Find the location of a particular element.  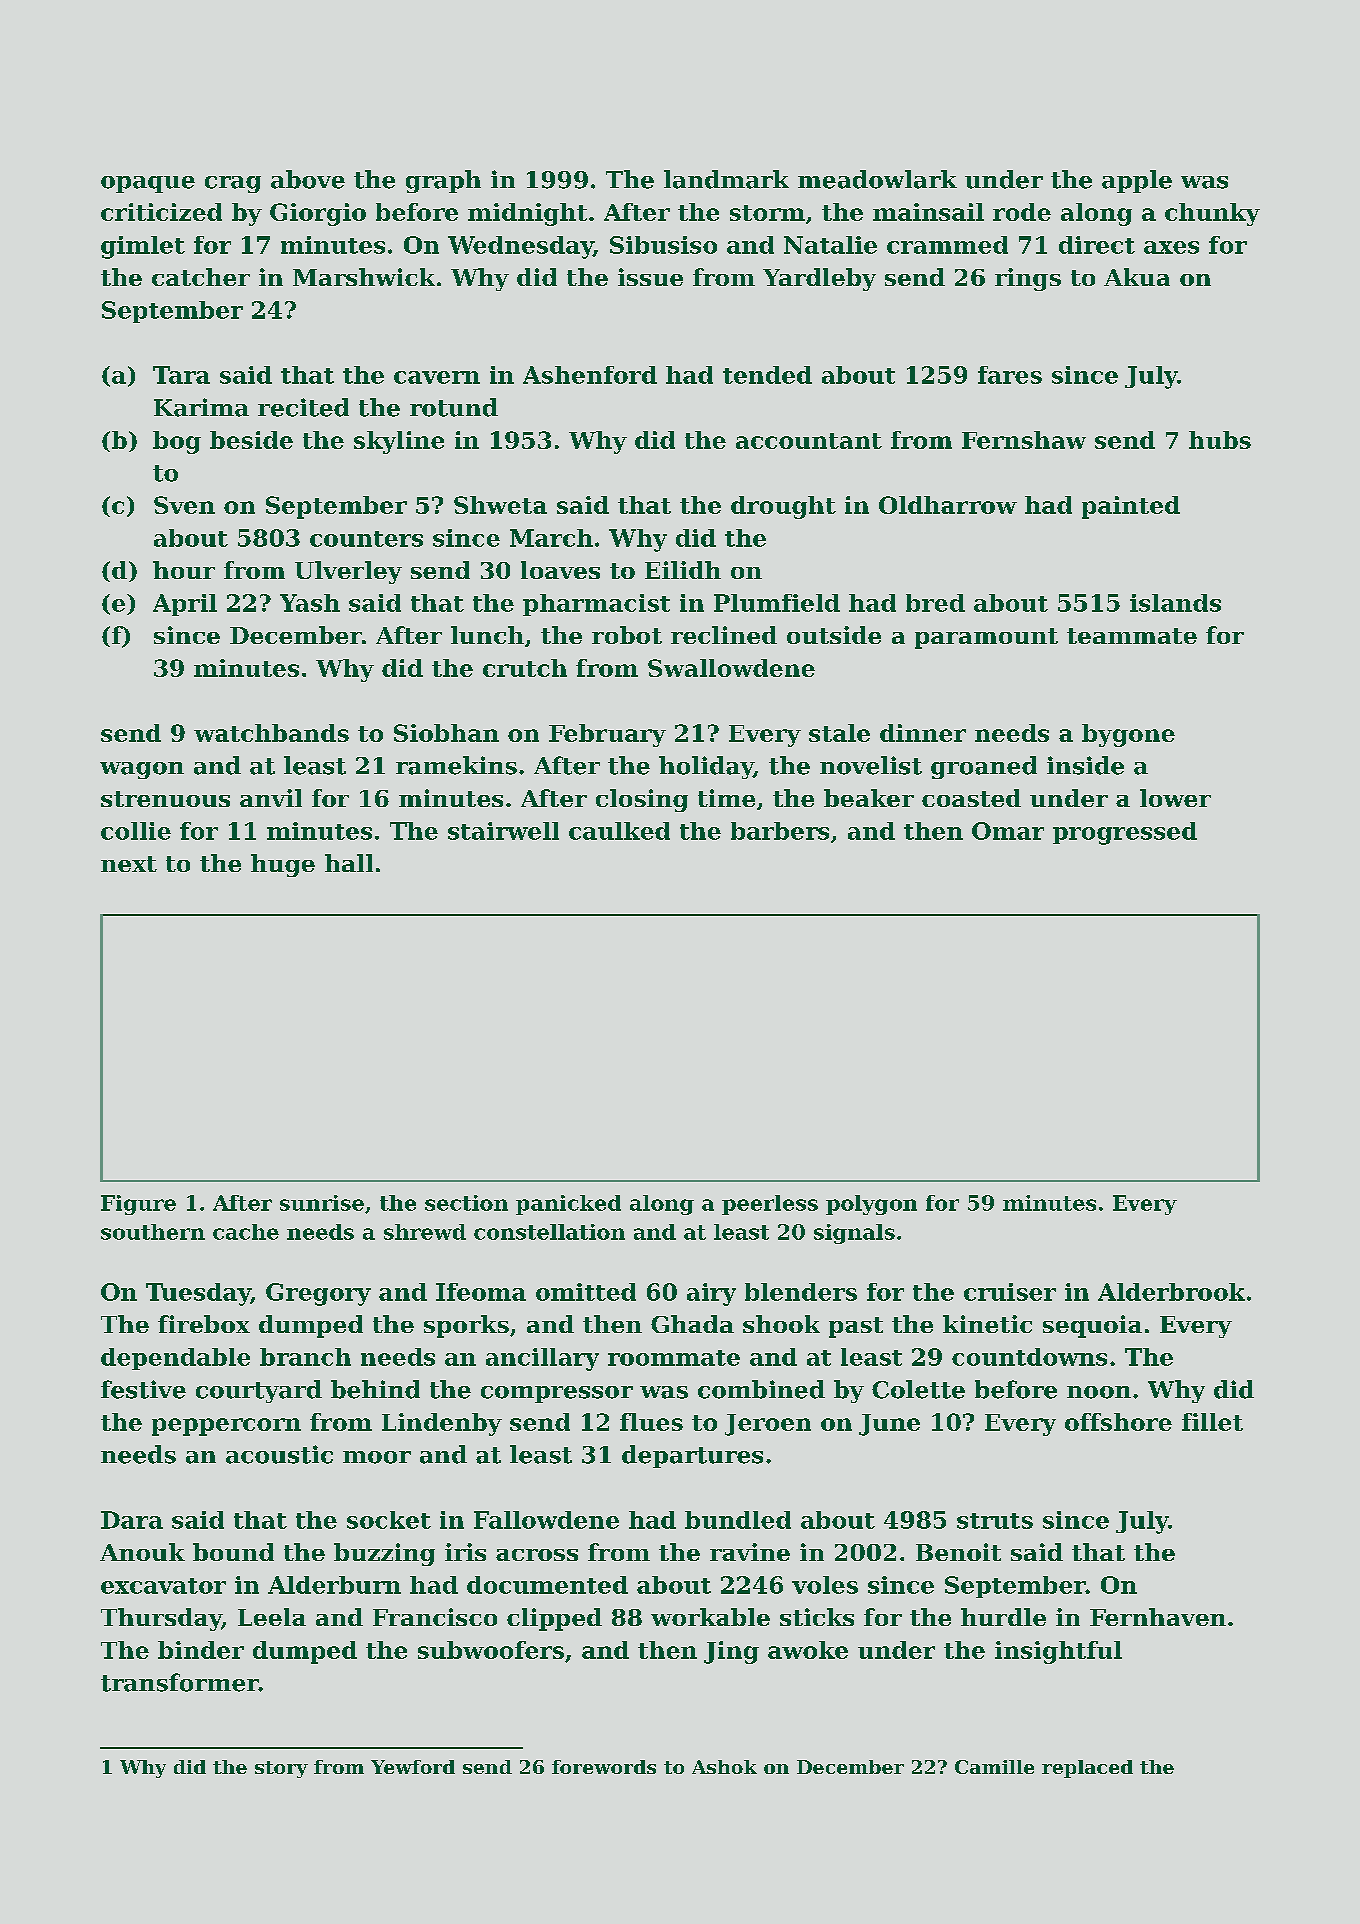

meadowlark is located at coordinates (877, 179).
